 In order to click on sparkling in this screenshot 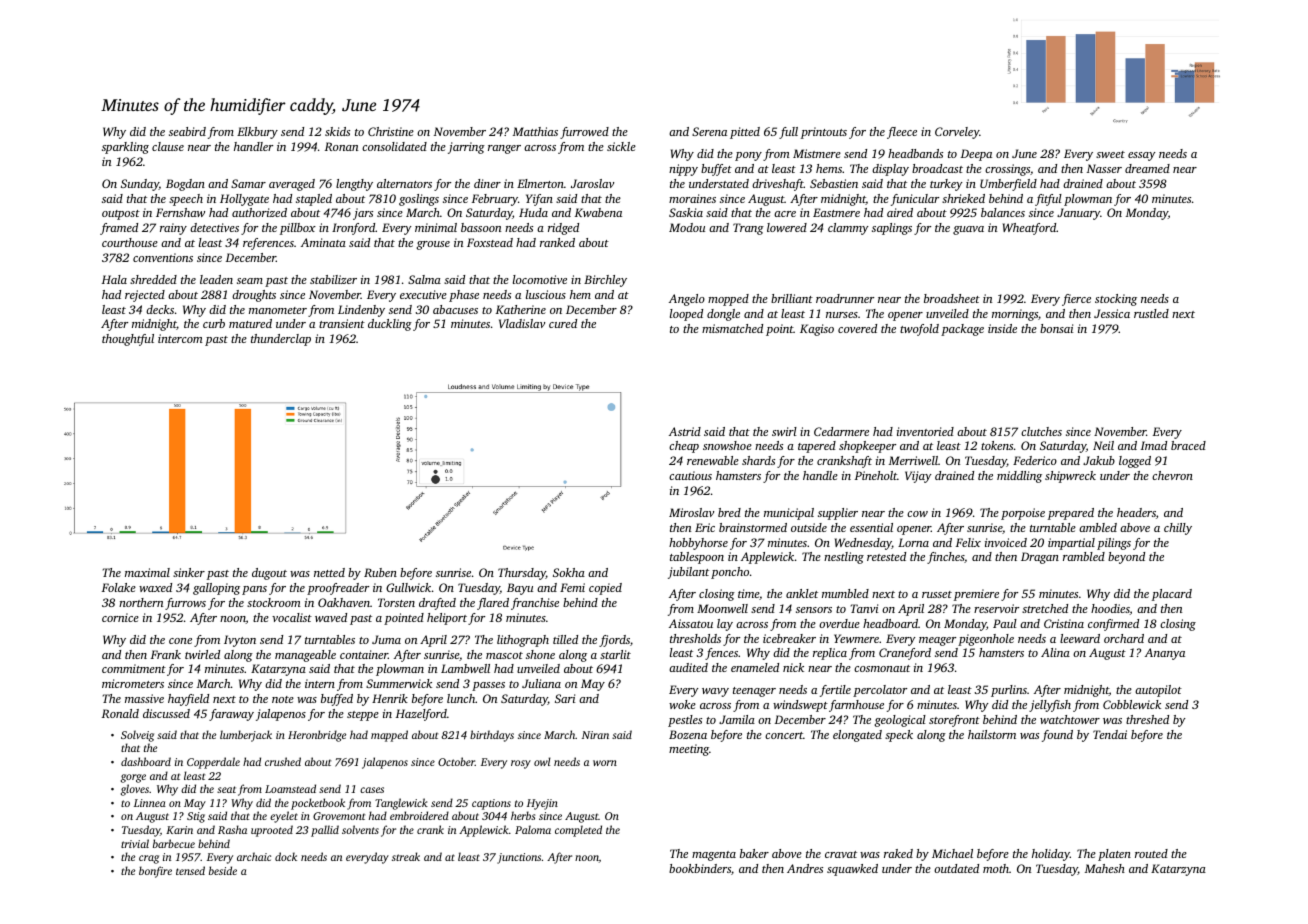, I will do `click(125, 148)`.
